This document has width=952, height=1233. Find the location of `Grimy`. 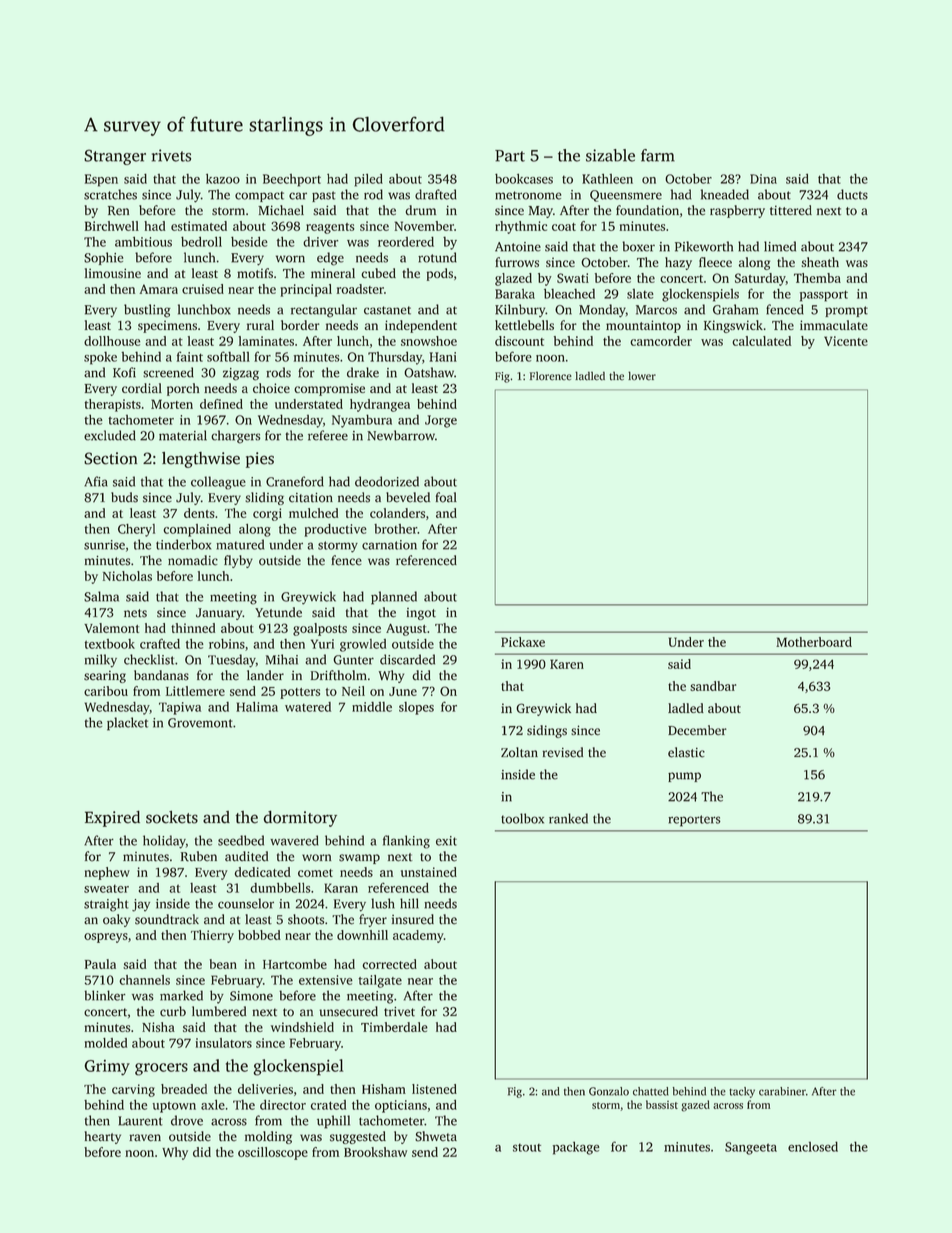

Grimy is located at coordinates (107, 1068).
